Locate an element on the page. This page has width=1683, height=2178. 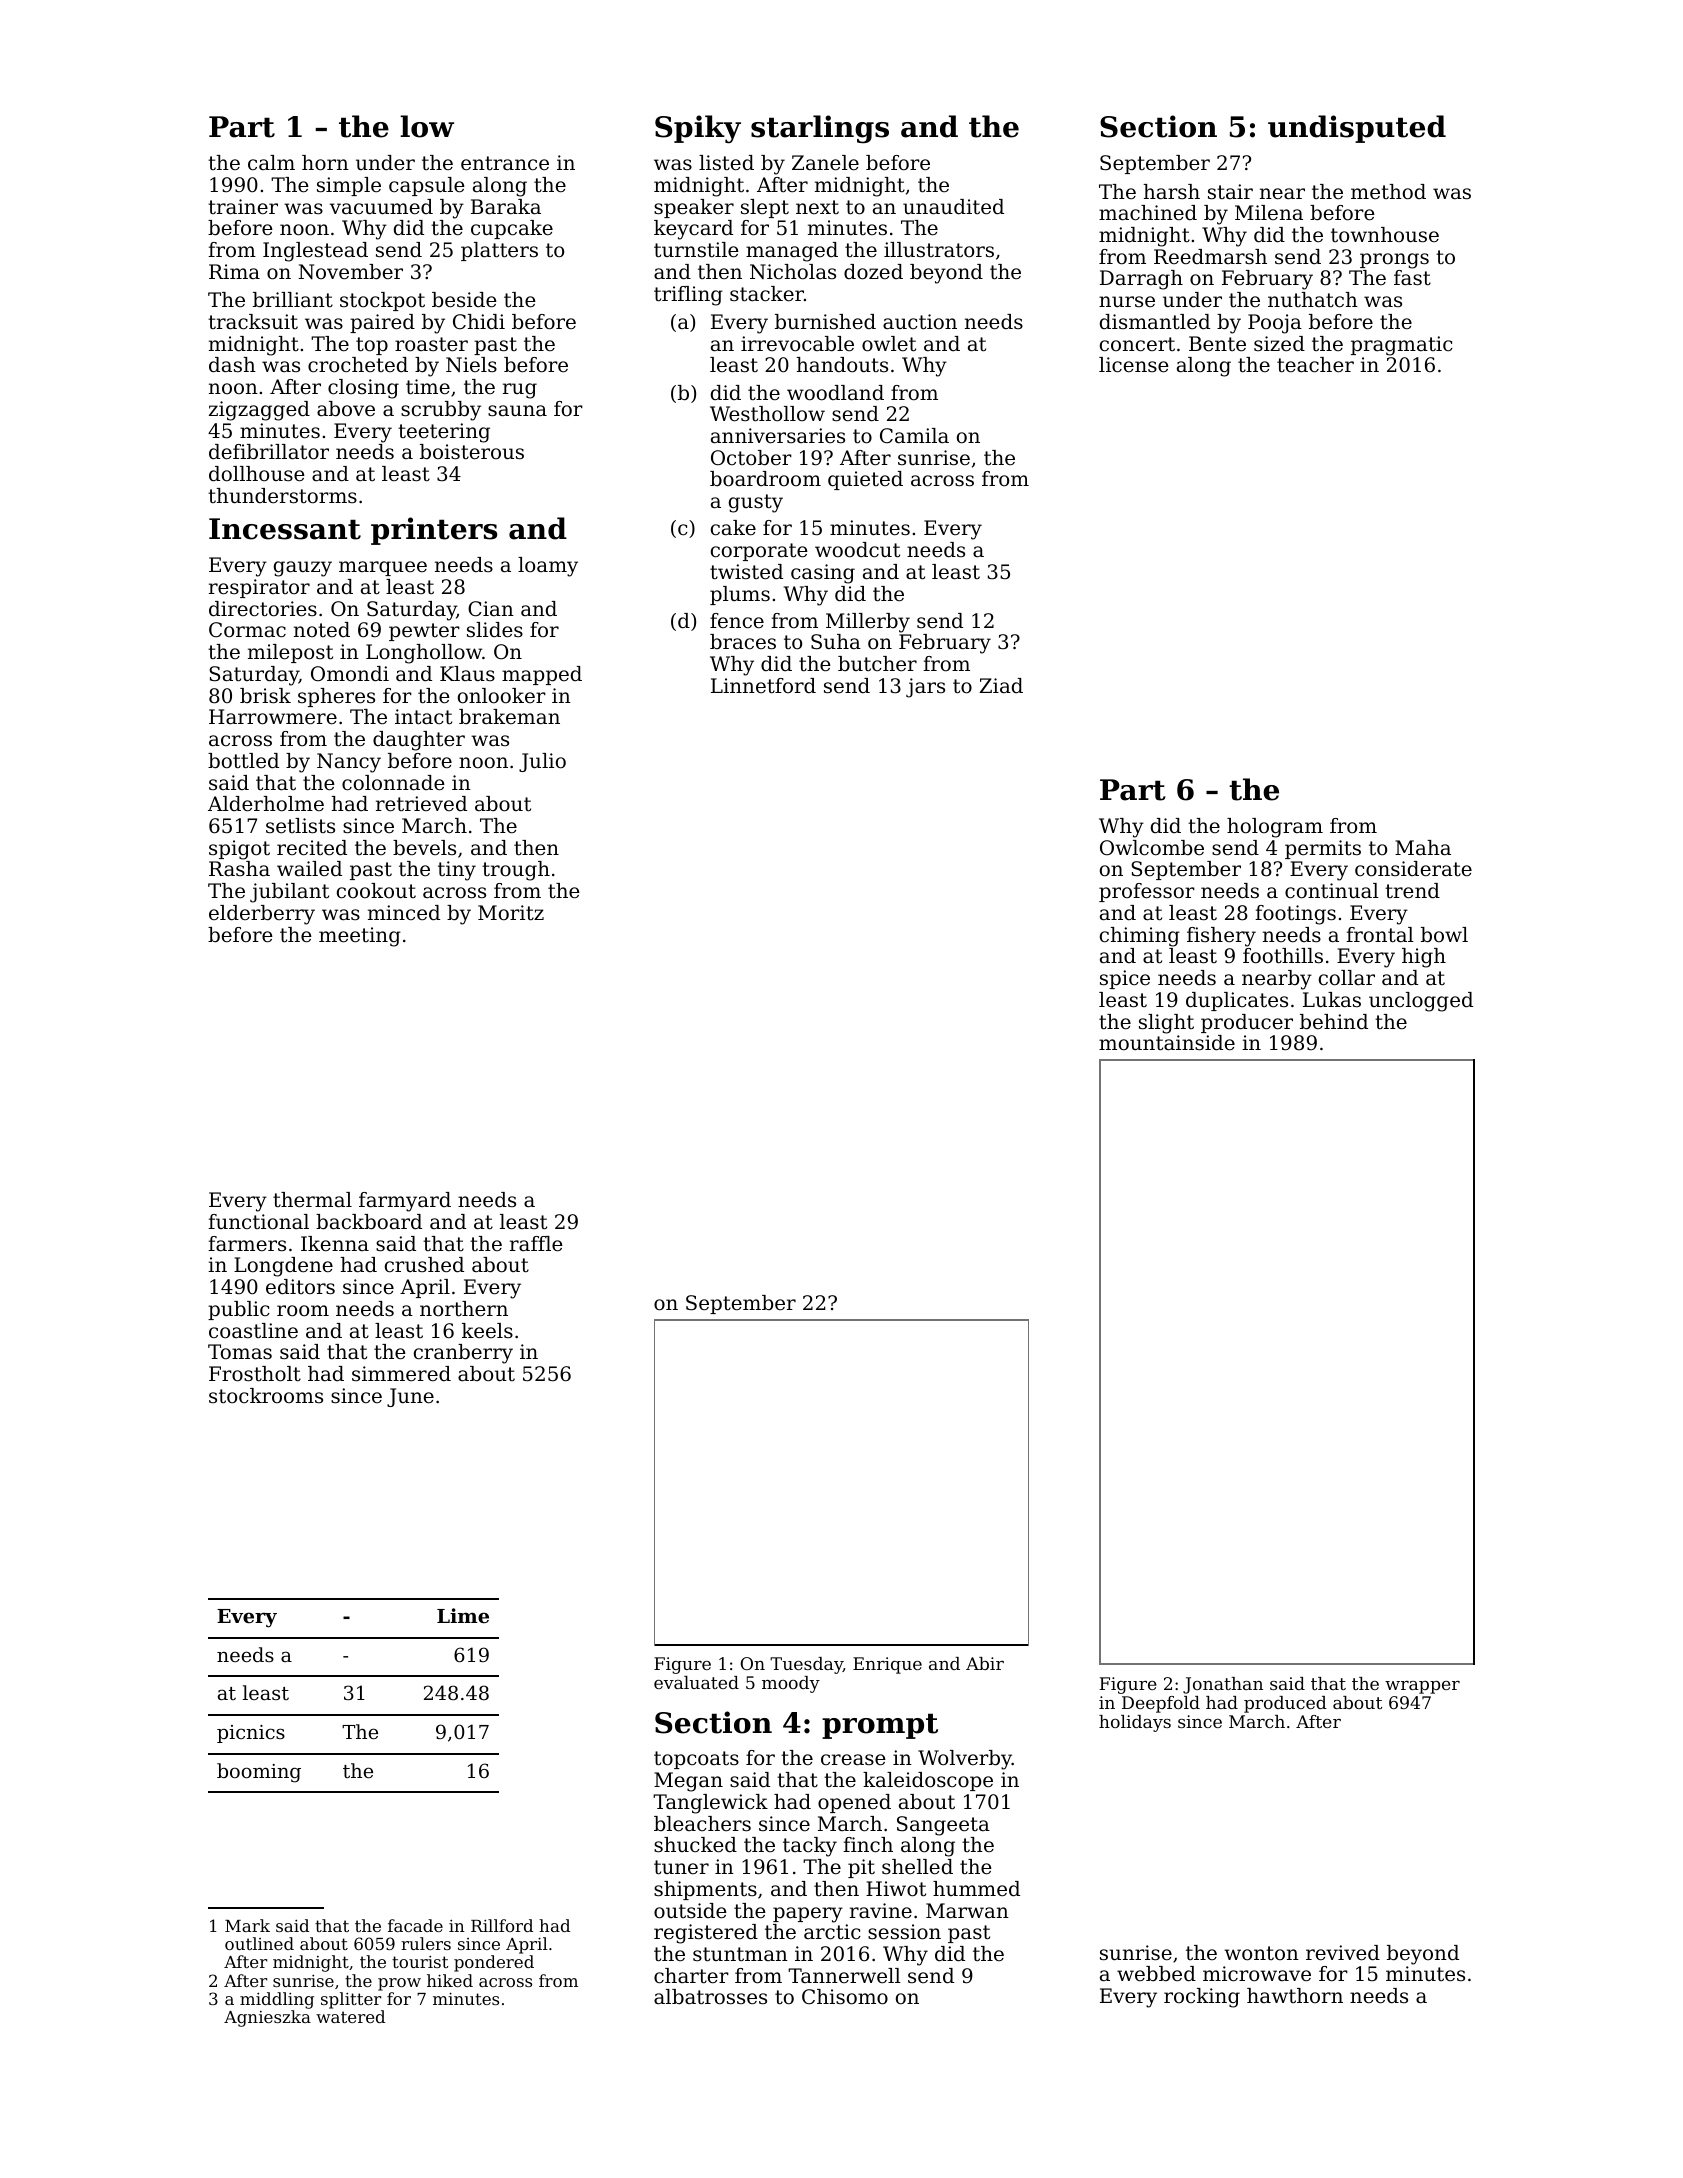
hologram is located at coordinates (1275, 828).
